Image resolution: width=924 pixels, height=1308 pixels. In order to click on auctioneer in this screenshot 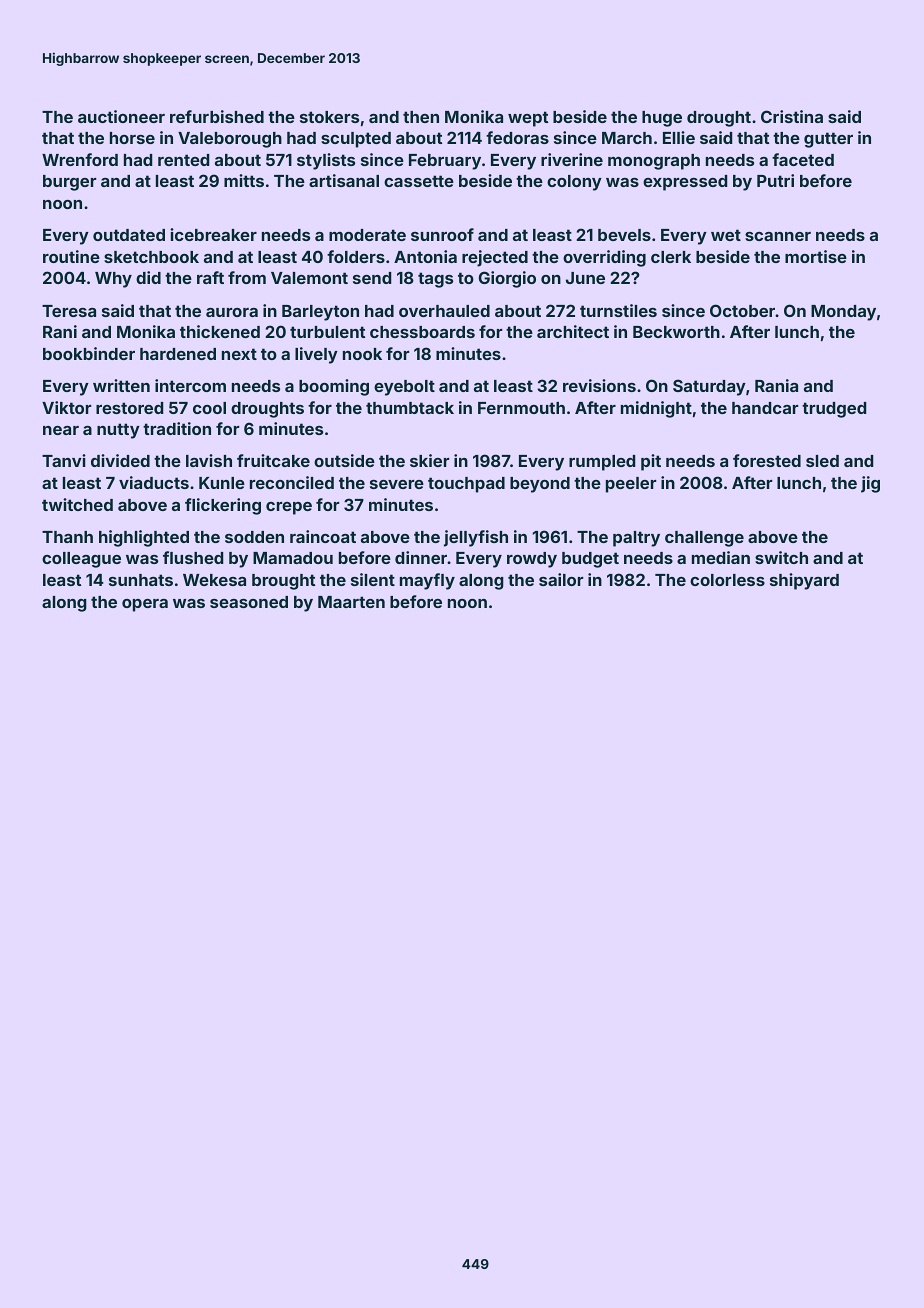, I will do `click(121, 116)`.
